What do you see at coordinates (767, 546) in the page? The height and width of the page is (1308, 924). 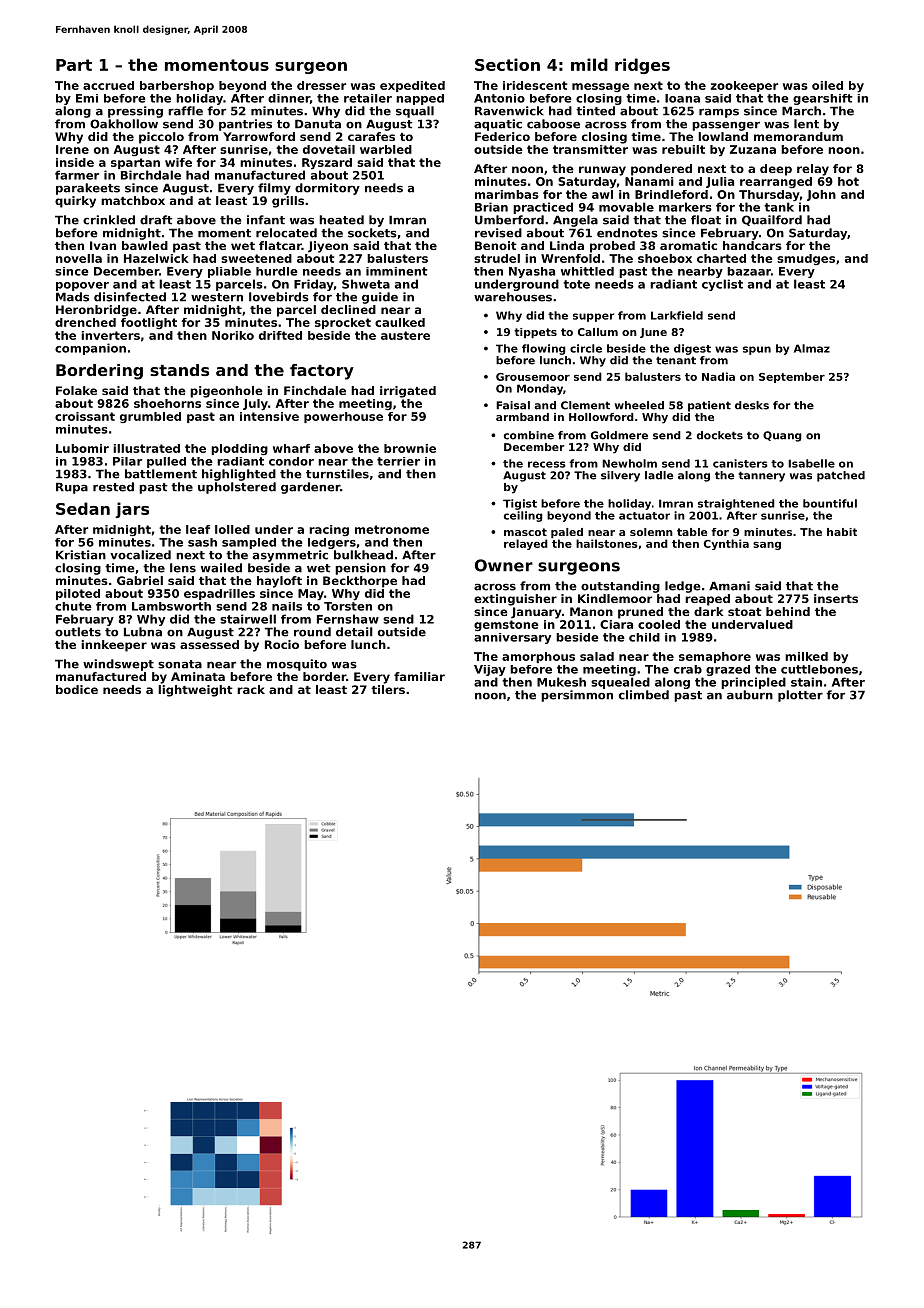 I see `sang` at bounding box center [767, 546].
